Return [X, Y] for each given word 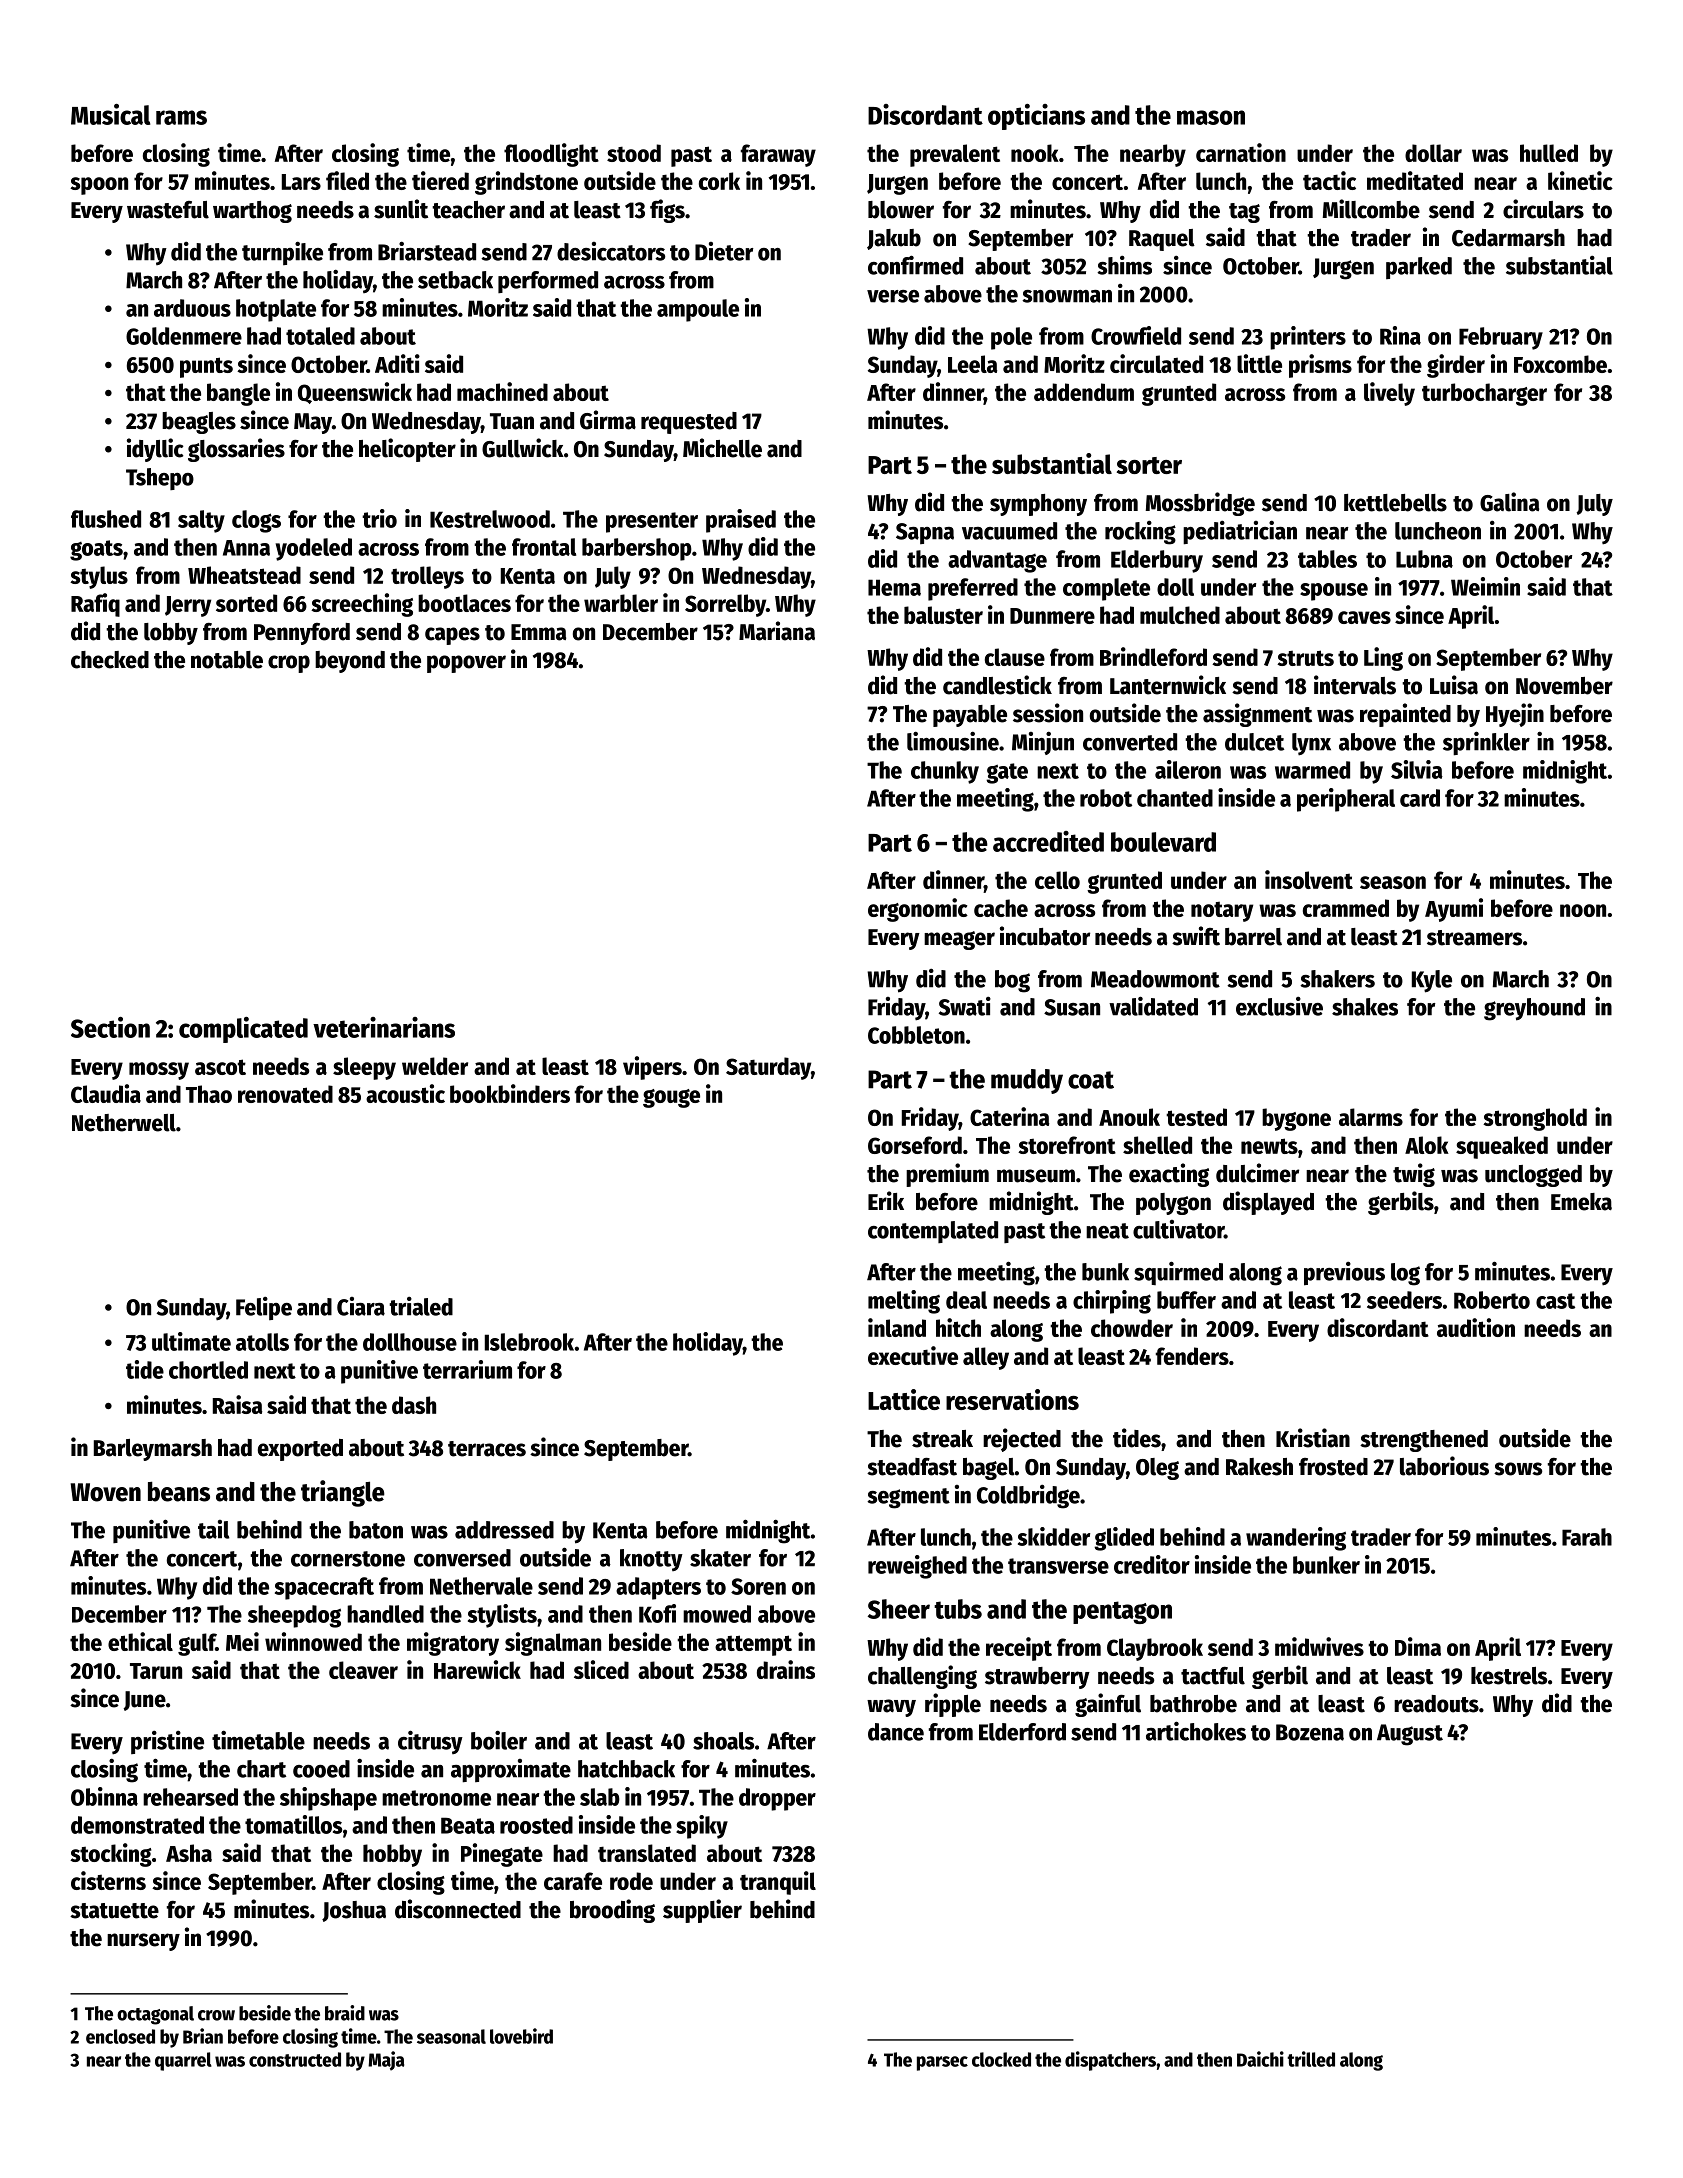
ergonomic [918, 910]
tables [1327, 559]
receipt [1019, 1649]
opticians [1036, 117]
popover [466, 664]
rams [181, 117]
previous [1344, 1273]
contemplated [933, 1232]
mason [1211, 117]
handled [385, 1614]
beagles [199, 423]
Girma [608, 420]
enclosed [120, 2036]
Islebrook [529, 1342]
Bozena [1310, 1732]
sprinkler [1486, 743]
